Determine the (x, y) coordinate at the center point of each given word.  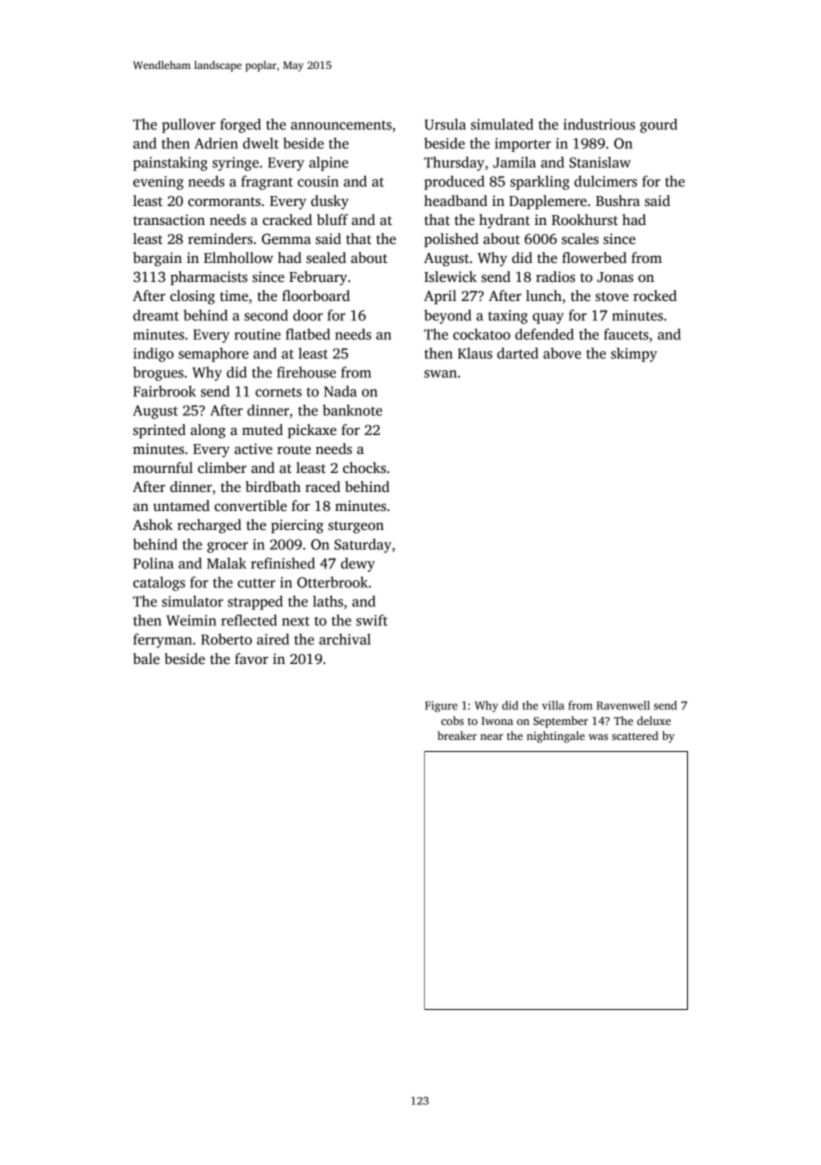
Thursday (454, 163)
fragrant (267, 182)
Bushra (618, 200)
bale (146, 658)
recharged (209, 526)
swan (440, 374)
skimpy (634, 354)
